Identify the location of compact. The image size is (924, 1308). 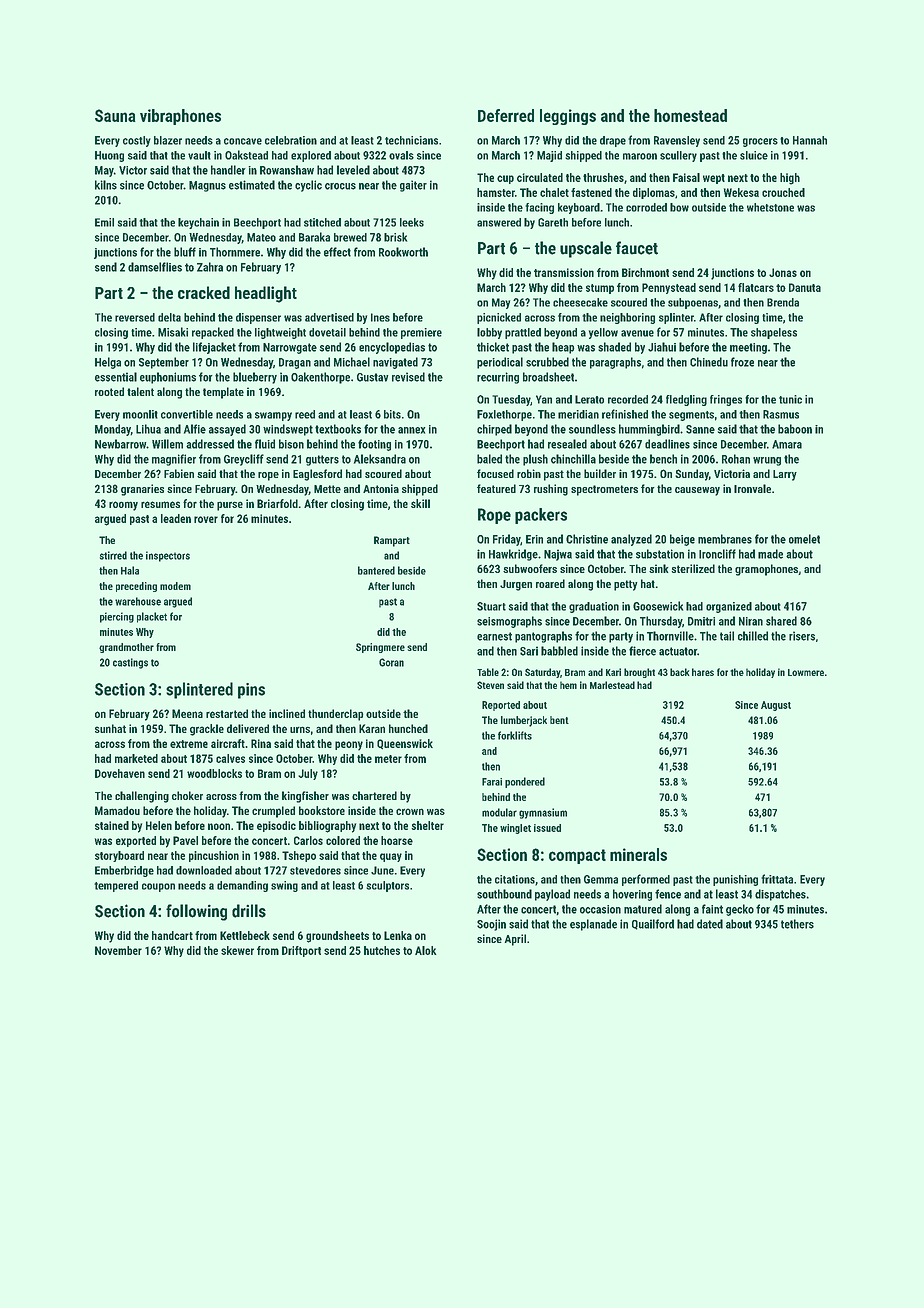
(577, 856).
